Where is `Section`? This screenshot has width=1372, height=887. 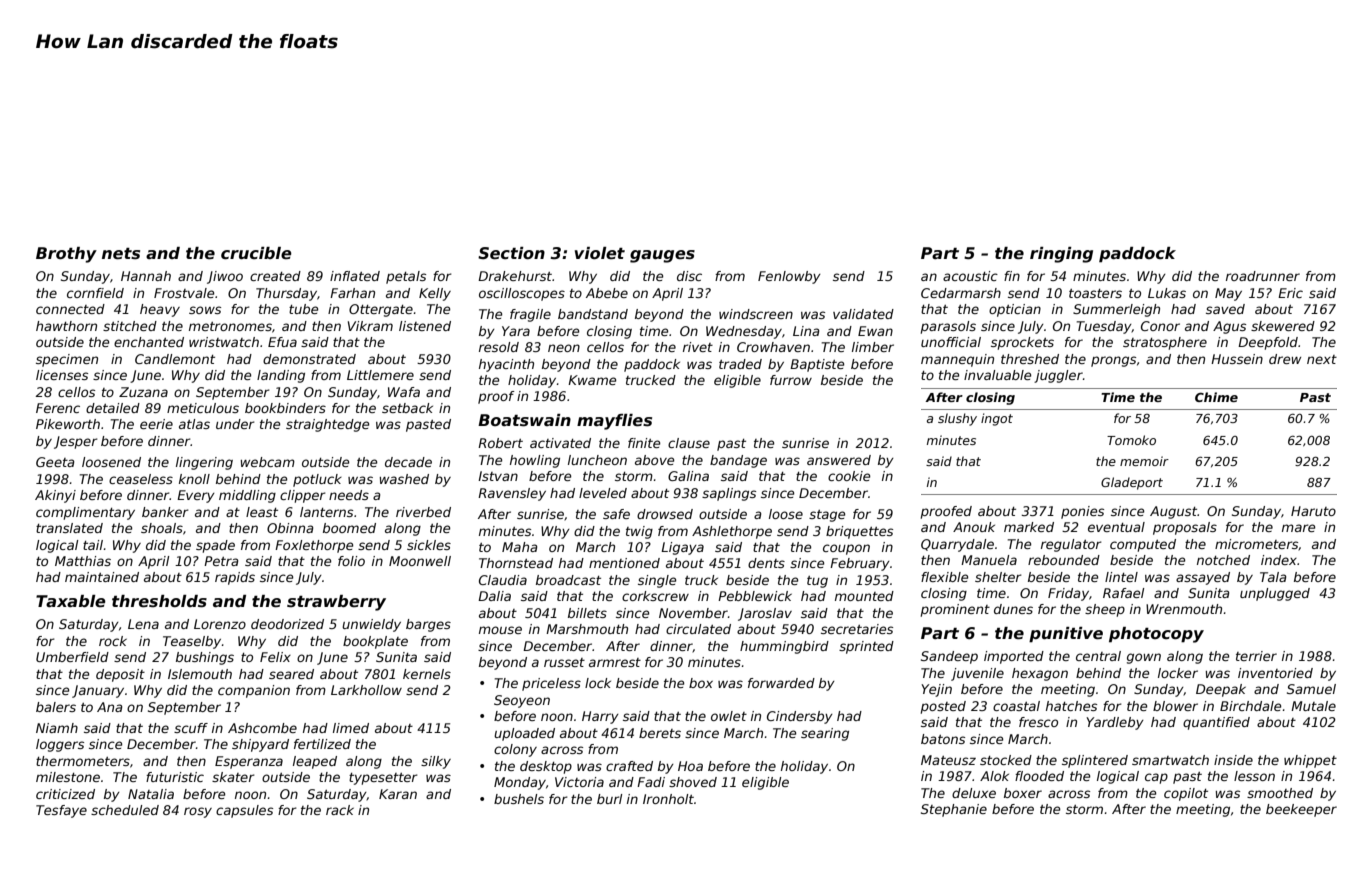
Section is located at coordinates (511, 253).
